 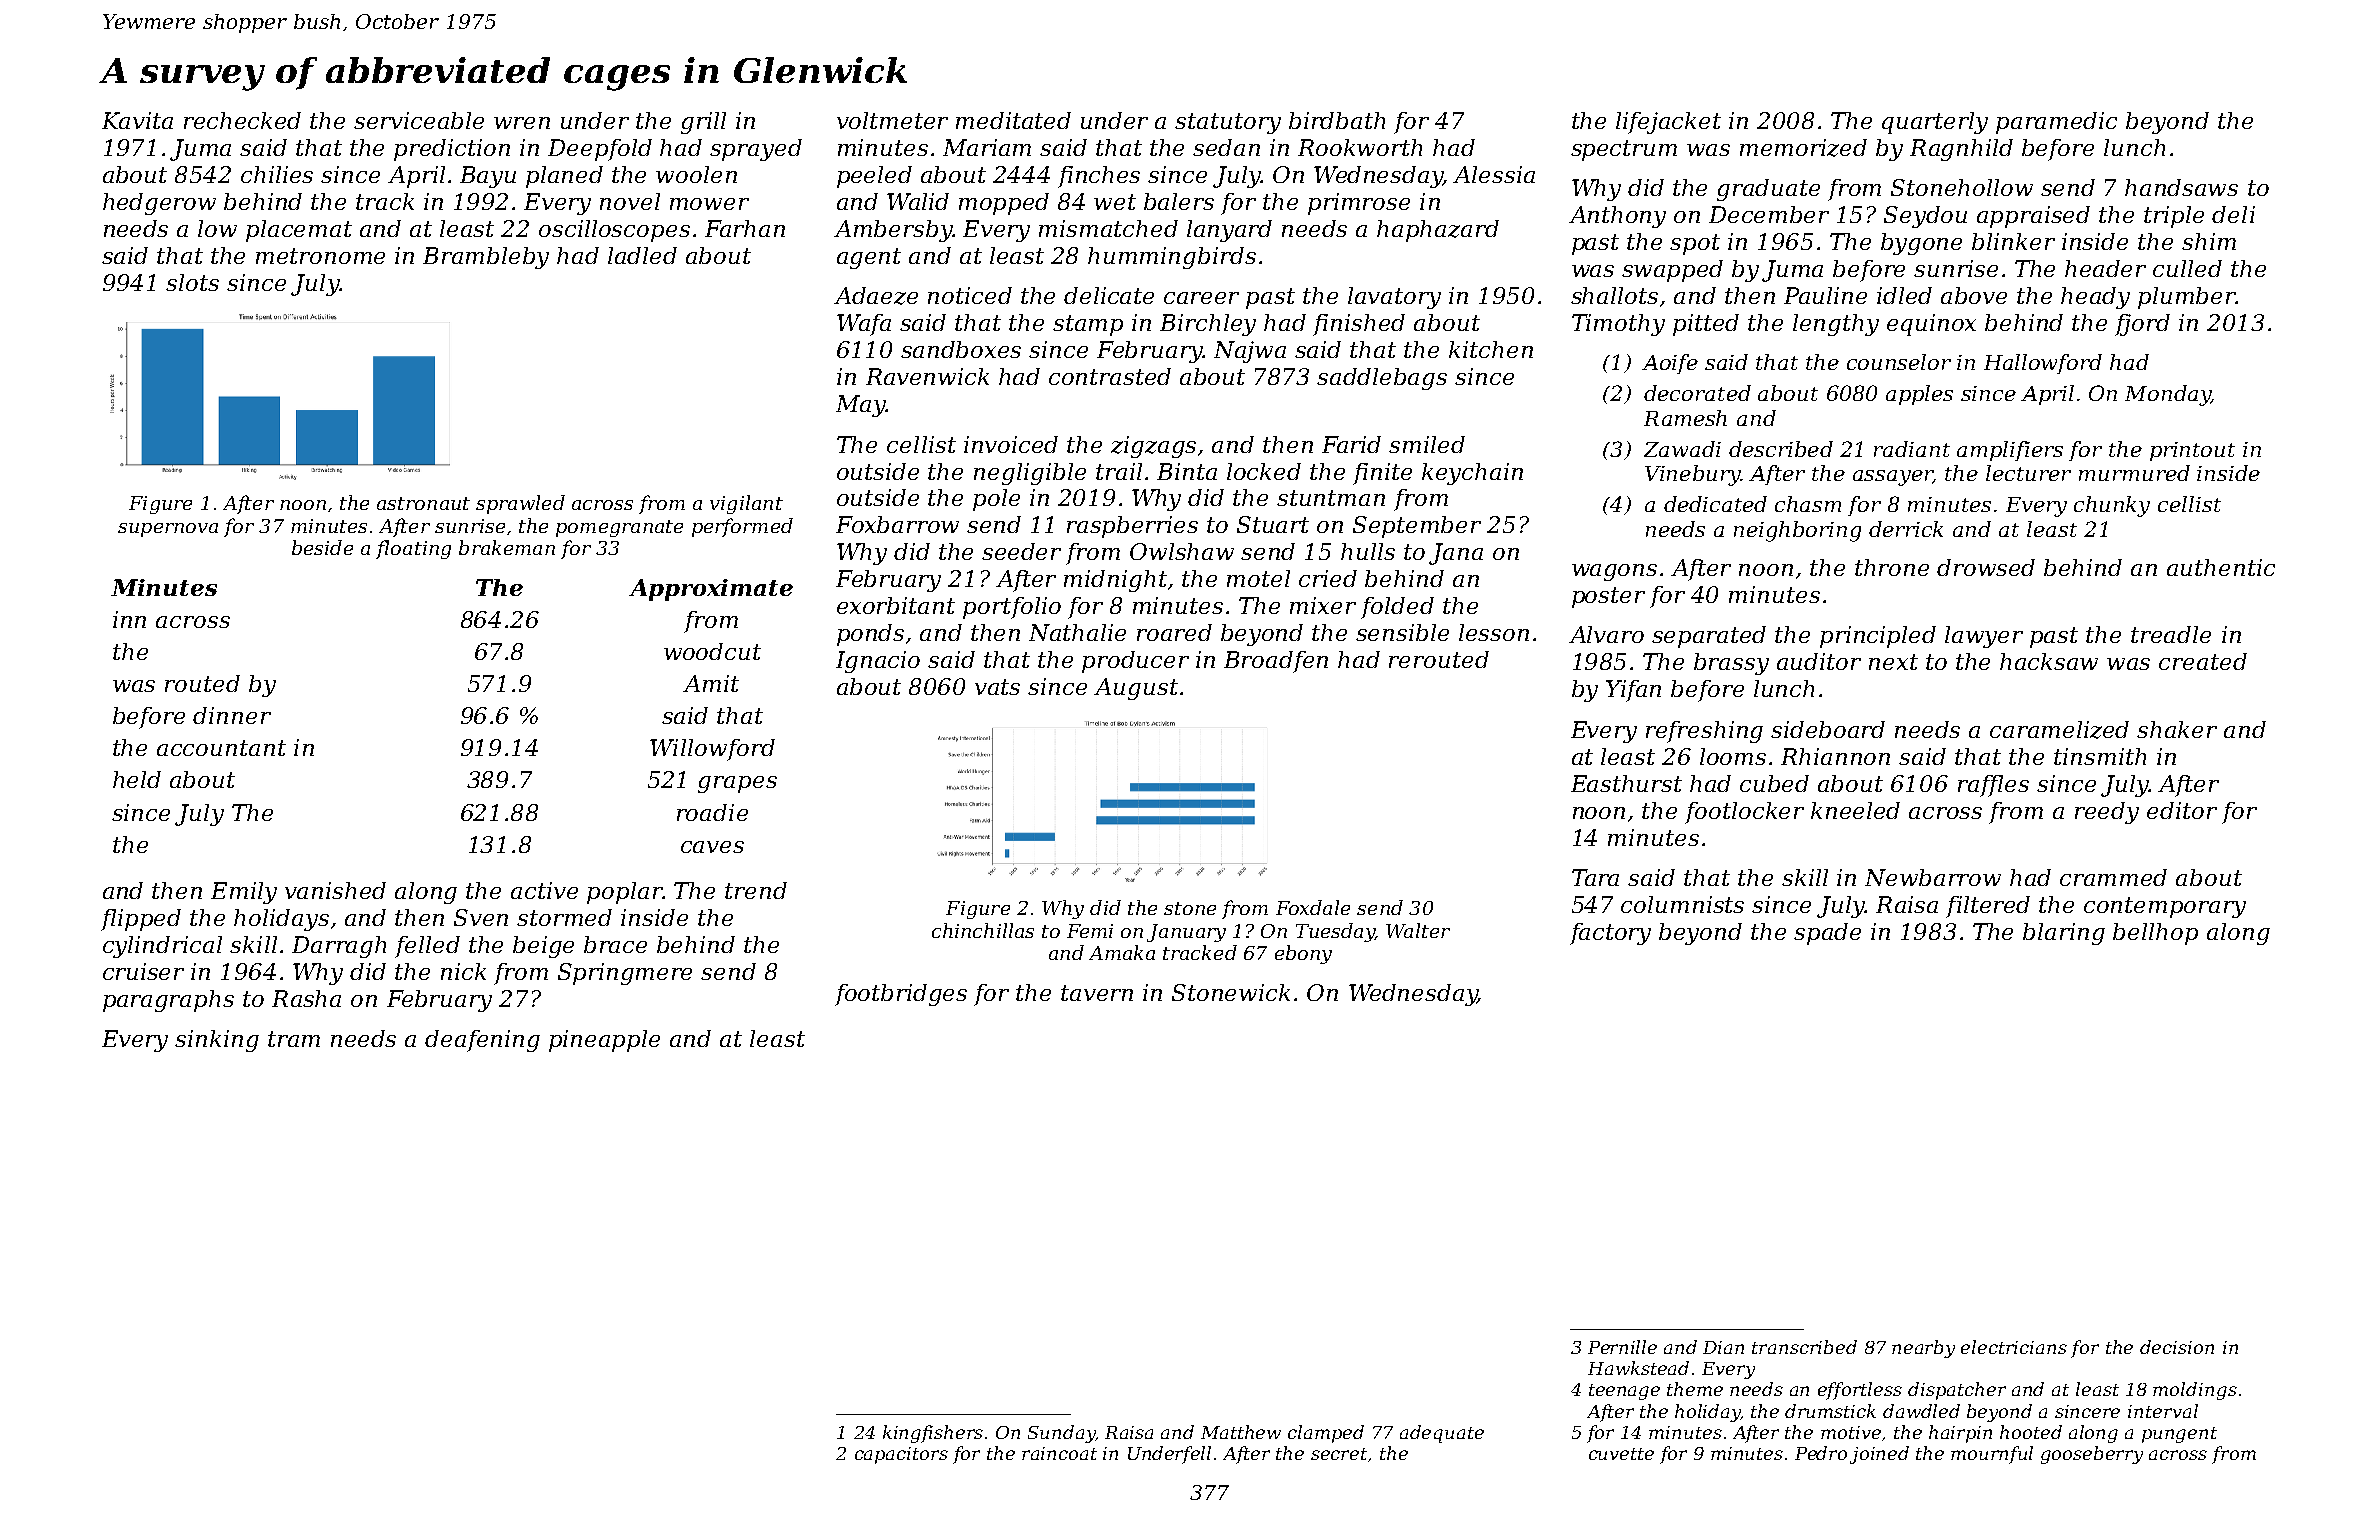 I want to click on lifejacket, so click(x=1668, y=123).
